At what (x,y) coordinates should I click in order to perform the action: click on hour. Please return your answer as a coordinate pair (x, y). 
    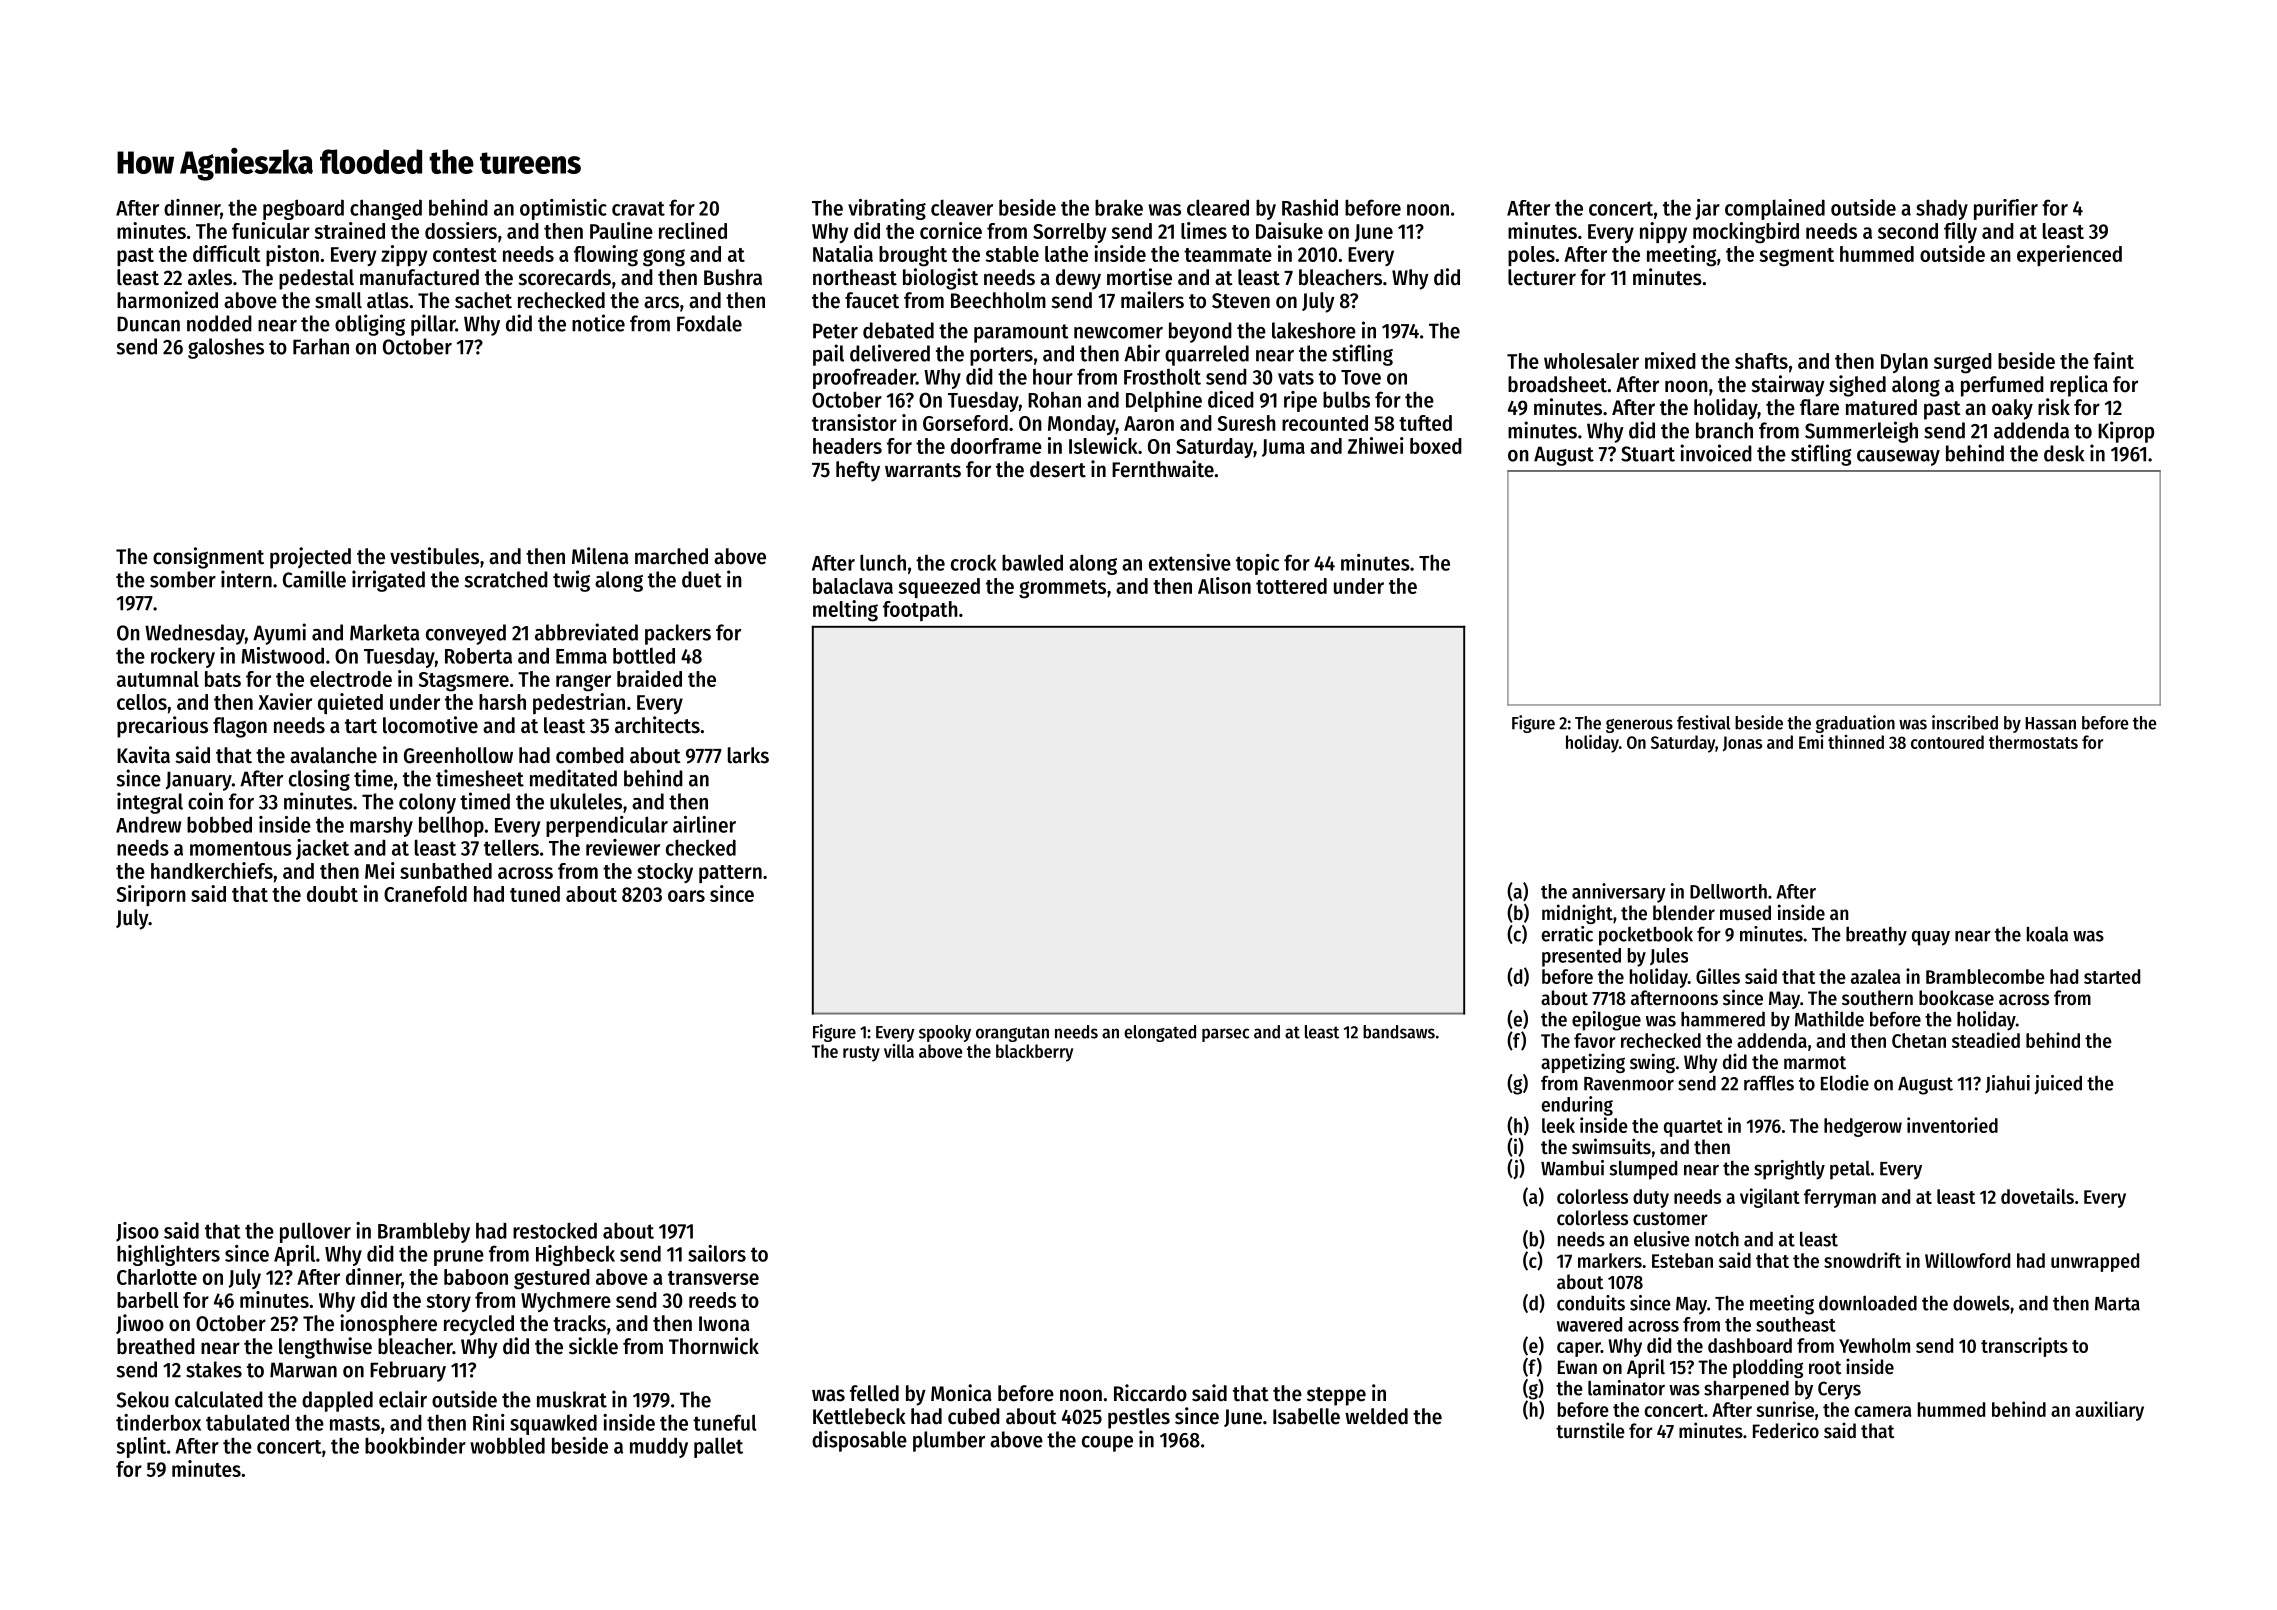
    Looking at the image, I should click on (1053, 377).
